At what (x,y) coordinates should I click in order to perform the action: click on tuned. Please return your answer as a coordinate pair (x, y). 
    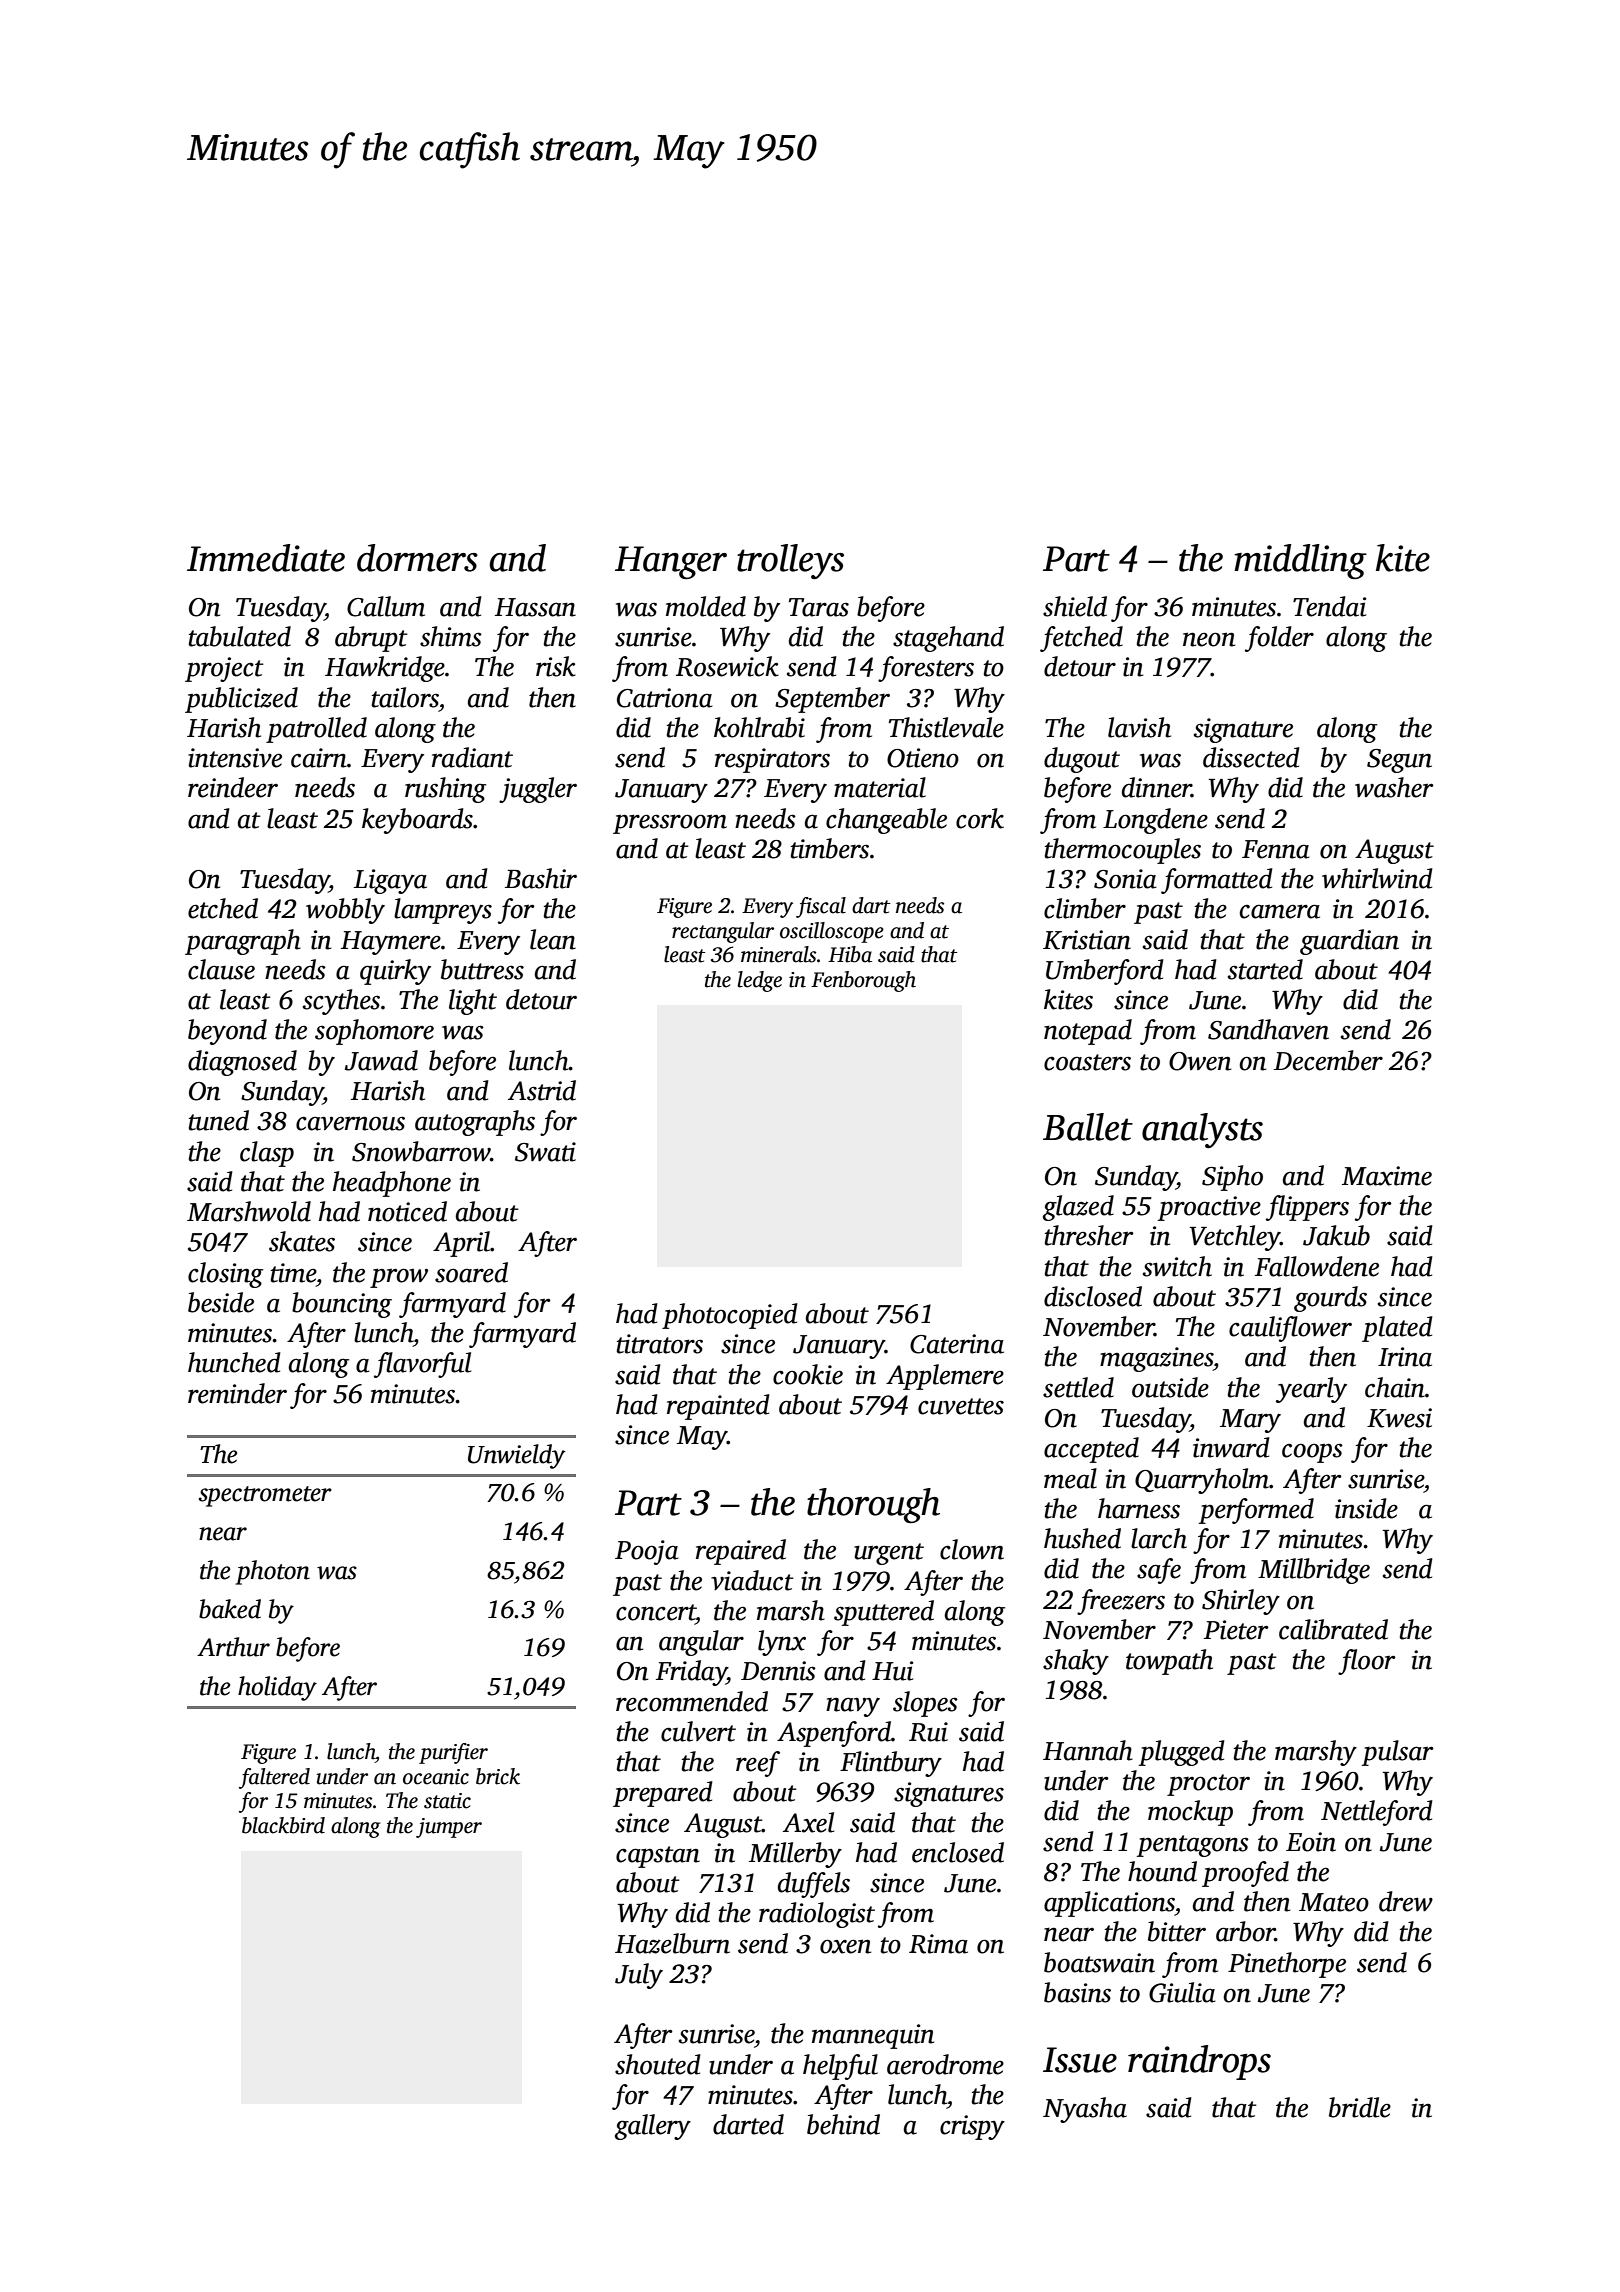
    Looking at the image, I should click on (219, 1120).
